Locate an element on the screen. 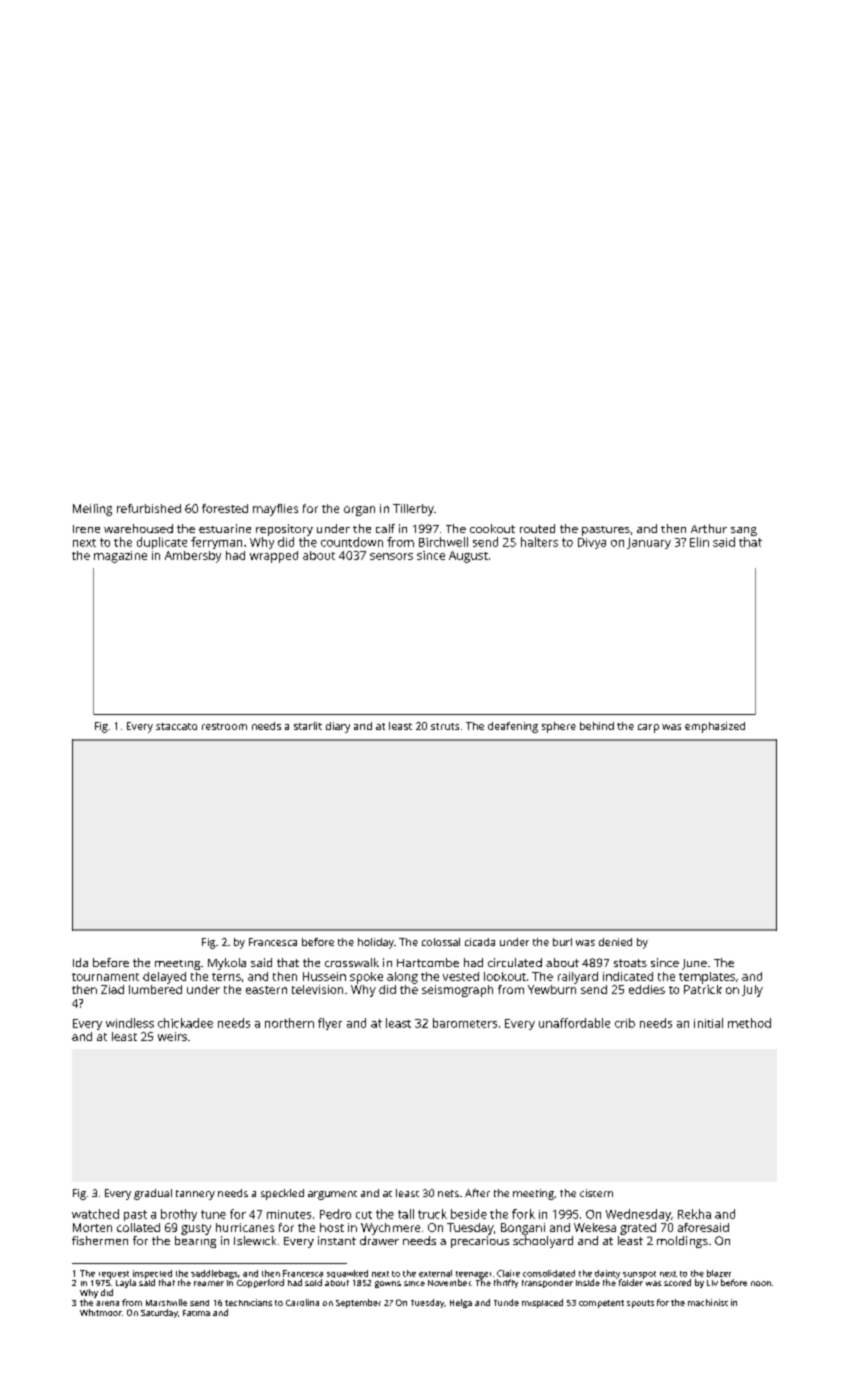  staccato is located at coordinates (176, 726).
